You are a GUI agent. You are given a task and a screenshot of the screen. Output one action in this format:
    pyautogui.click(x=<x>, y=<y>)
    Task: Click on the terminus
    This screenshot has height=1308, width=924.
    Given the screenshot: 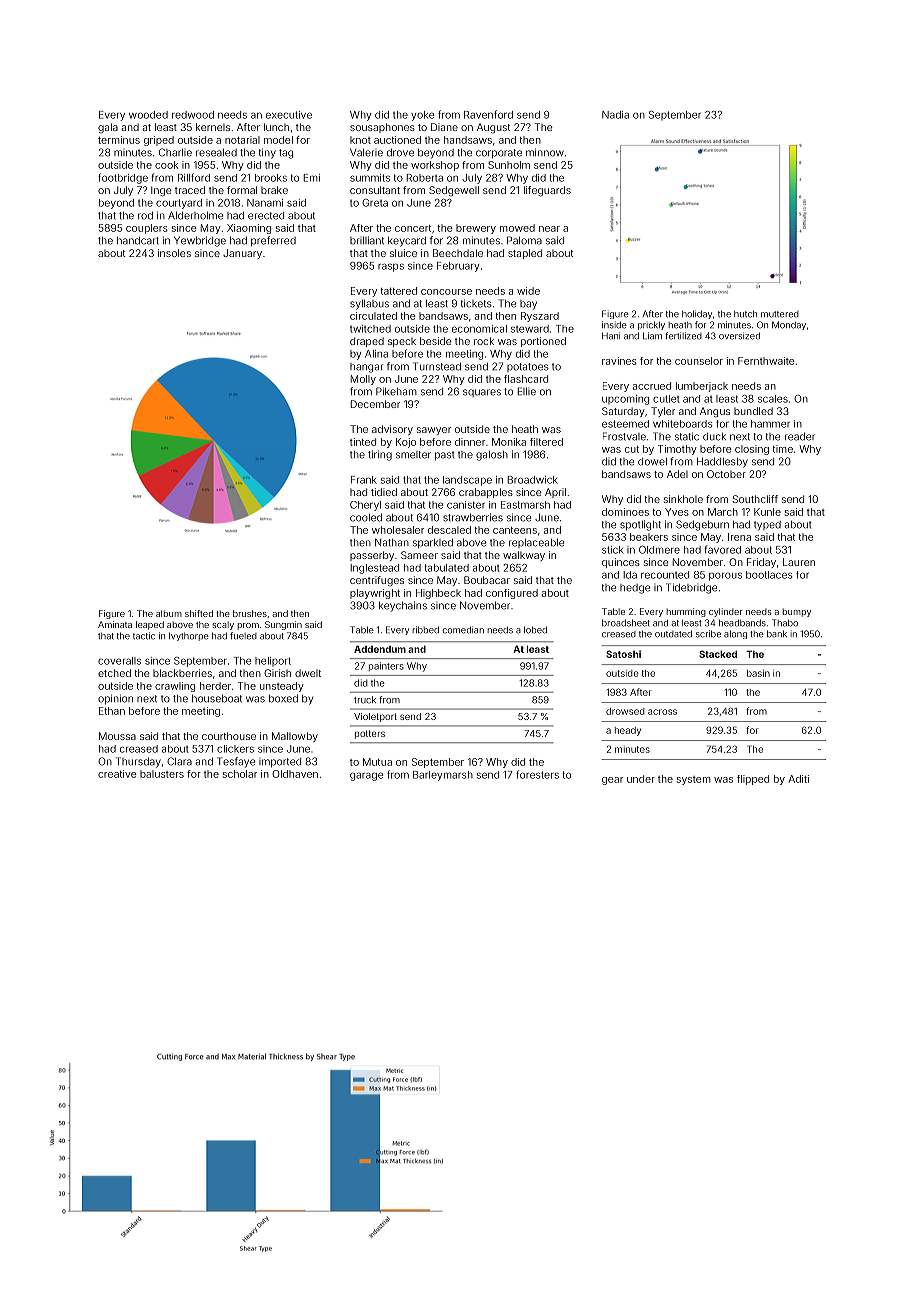 What is the action you would take?
    pyautogui.click(x=119, y=140)
